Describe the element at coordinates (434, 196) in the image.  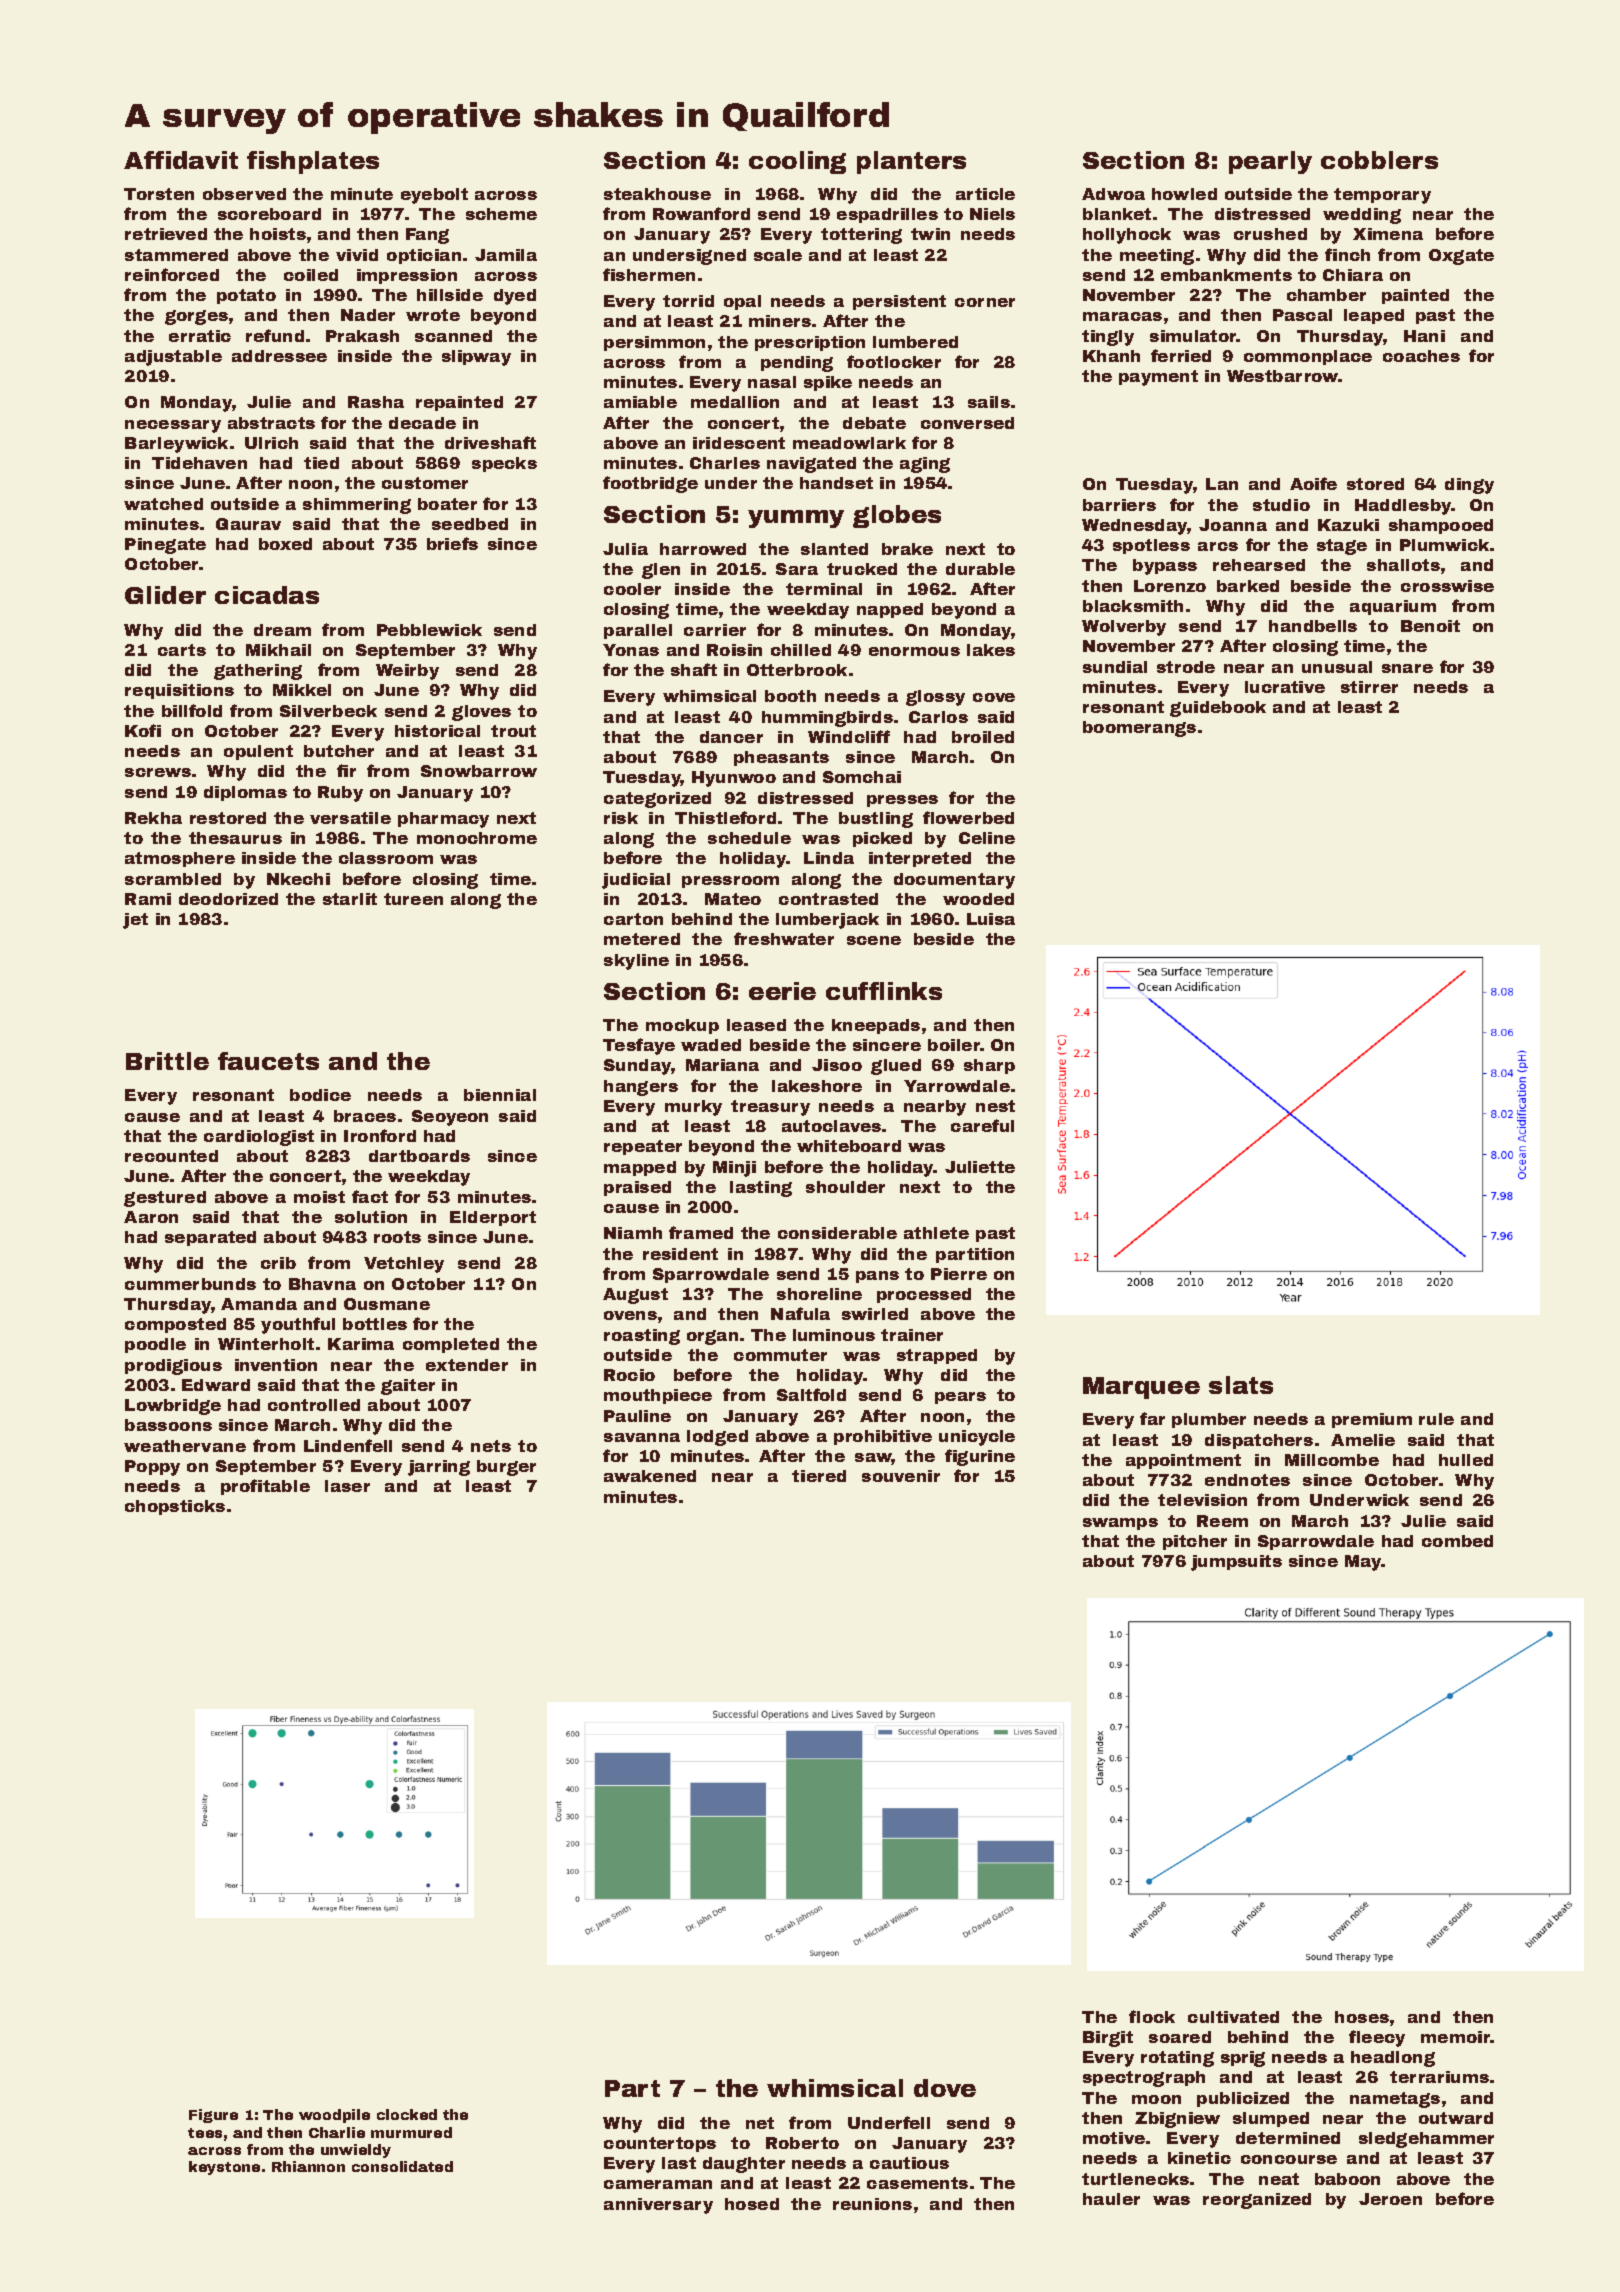
I see `eyebolt` at that location.
